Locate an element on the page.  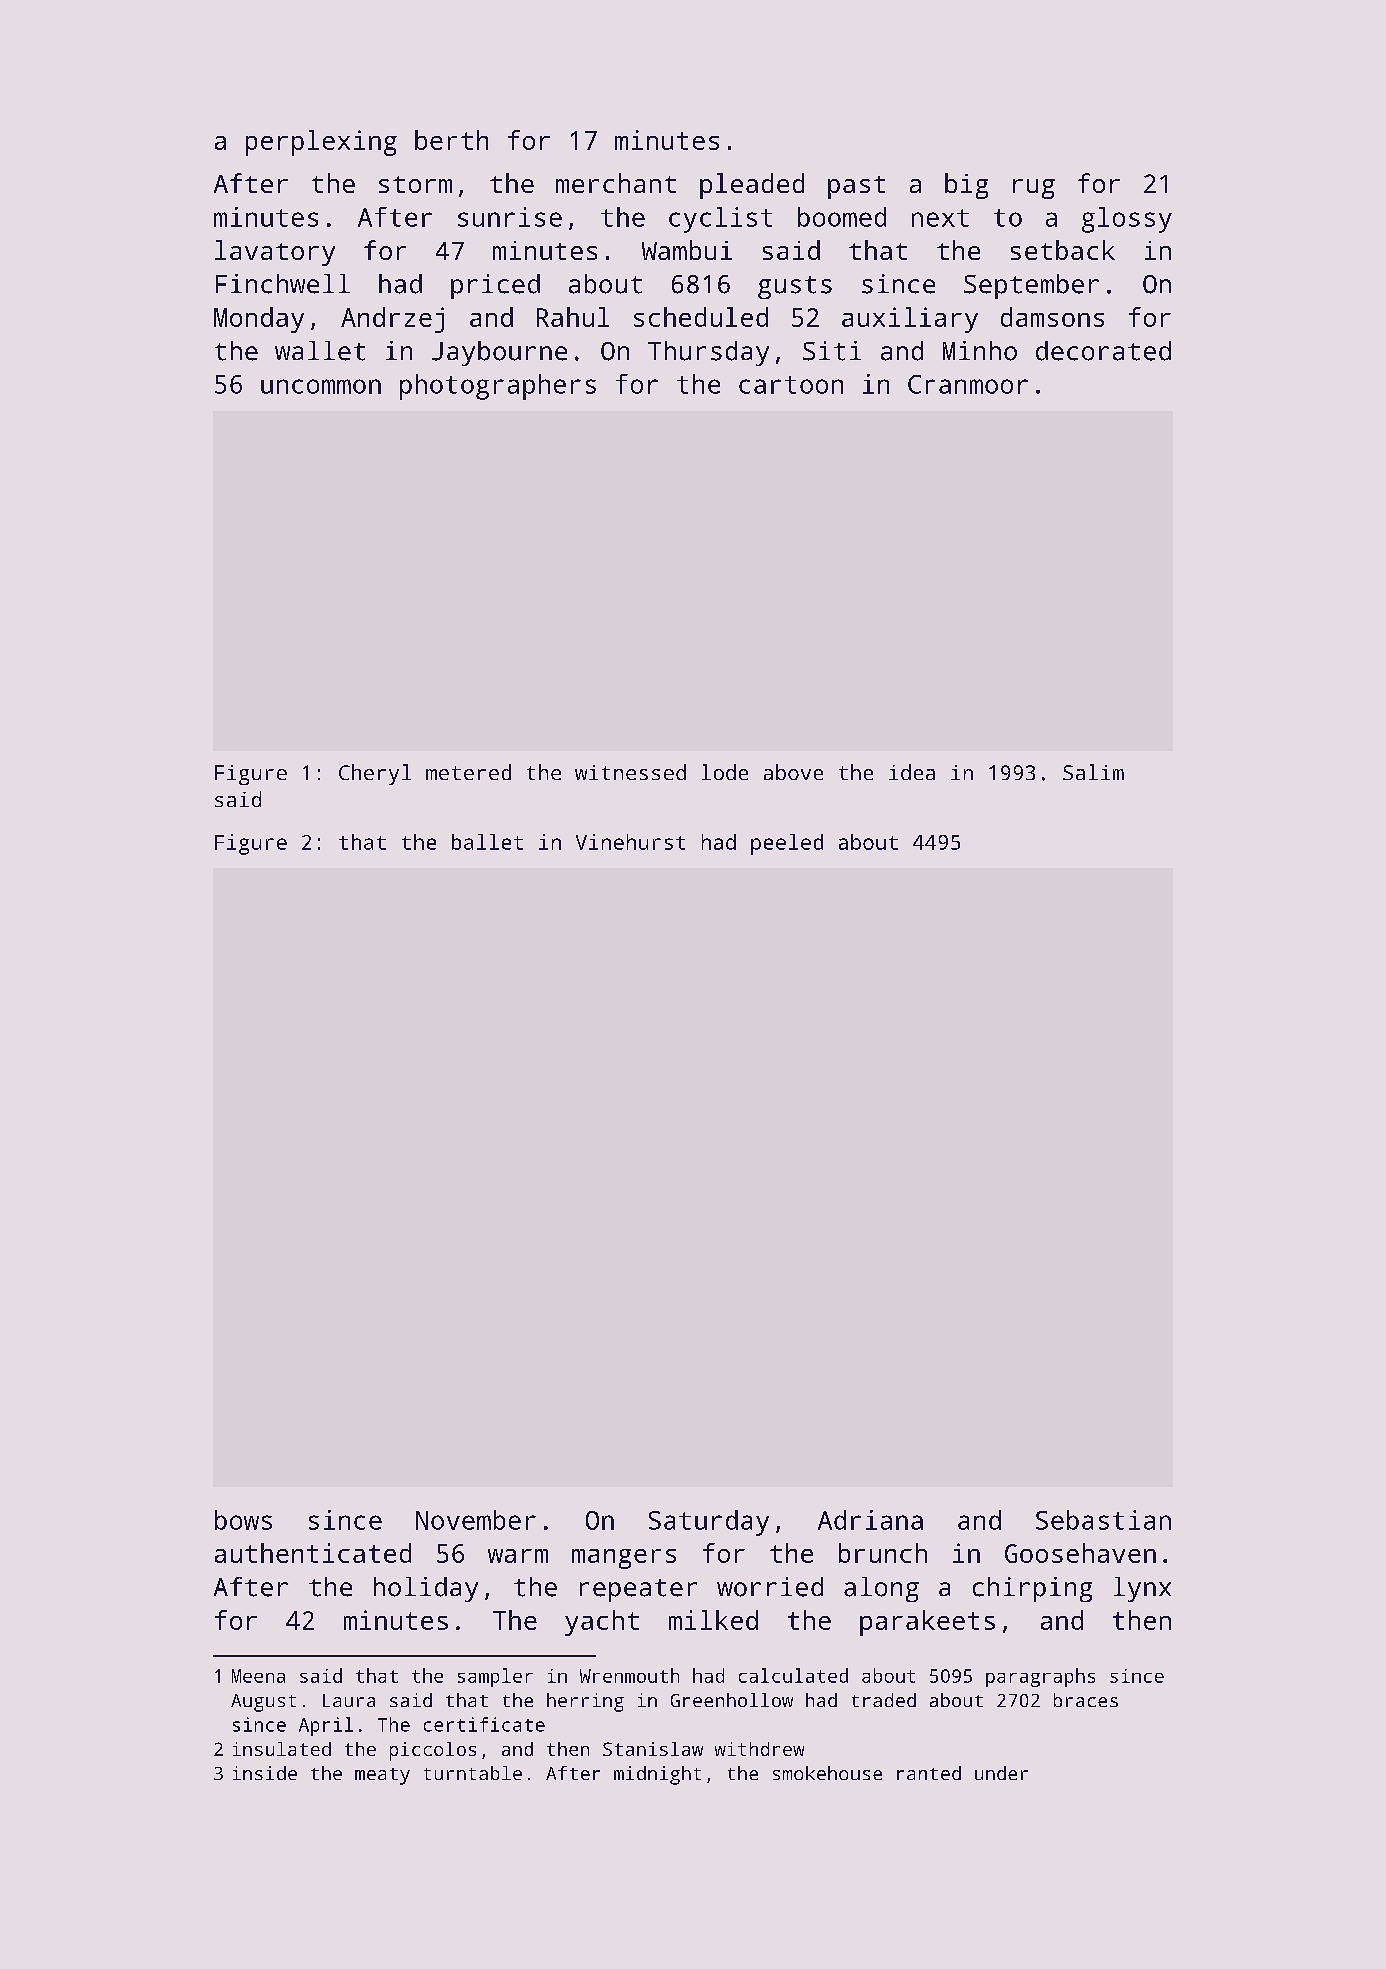
idea is located at coordinates (912, 772).
